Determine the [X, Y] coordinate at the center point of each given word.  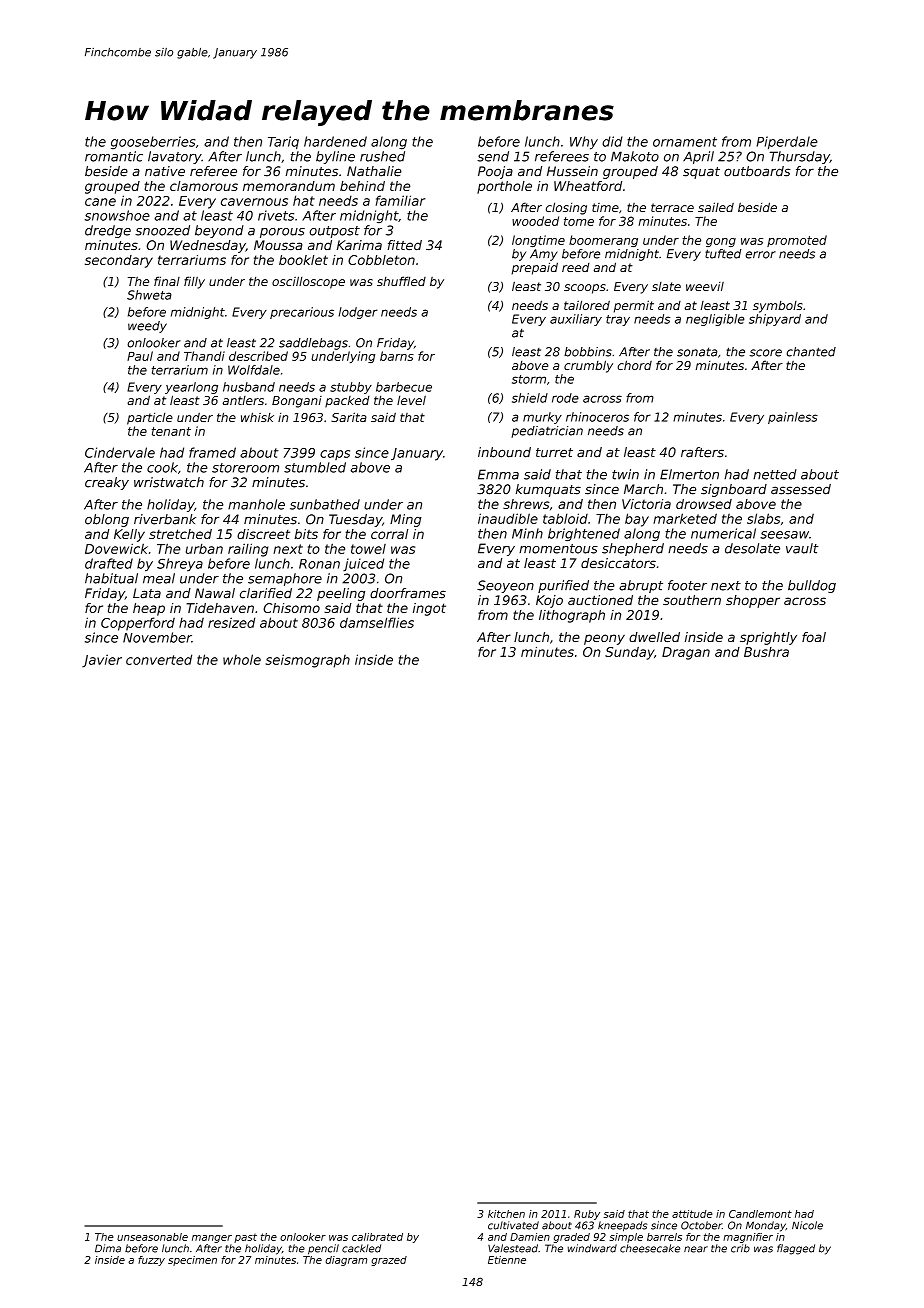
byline [335, 157]
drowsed [704, 504]
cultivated [513, 1225]
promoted [797, 241]
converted [159, 659]
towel [368, 549]
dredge [108, 231]
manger [212, 1239]
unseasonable [152, 1237]
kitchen [506, 1214]
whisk [257, 417]
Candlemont [760, 1214]
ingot [429, 609]
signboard [734, 490]
